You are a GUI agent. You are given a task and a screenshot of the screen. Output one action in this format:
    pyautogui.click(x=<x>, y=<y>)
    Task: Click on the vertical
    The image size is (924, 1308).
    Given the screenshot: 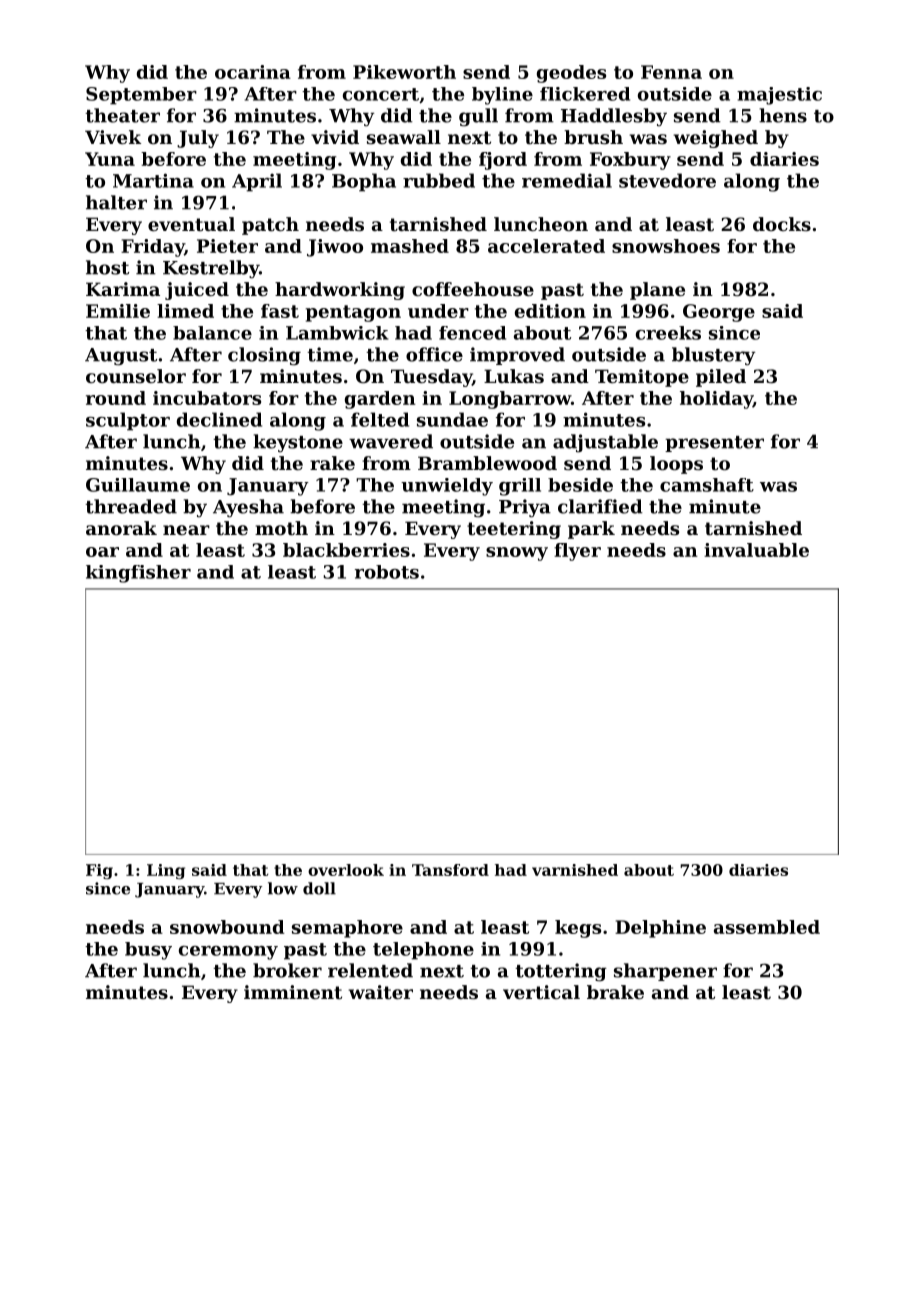 What is the action you would take?
    pyautogui.click(x=541, y=992)
